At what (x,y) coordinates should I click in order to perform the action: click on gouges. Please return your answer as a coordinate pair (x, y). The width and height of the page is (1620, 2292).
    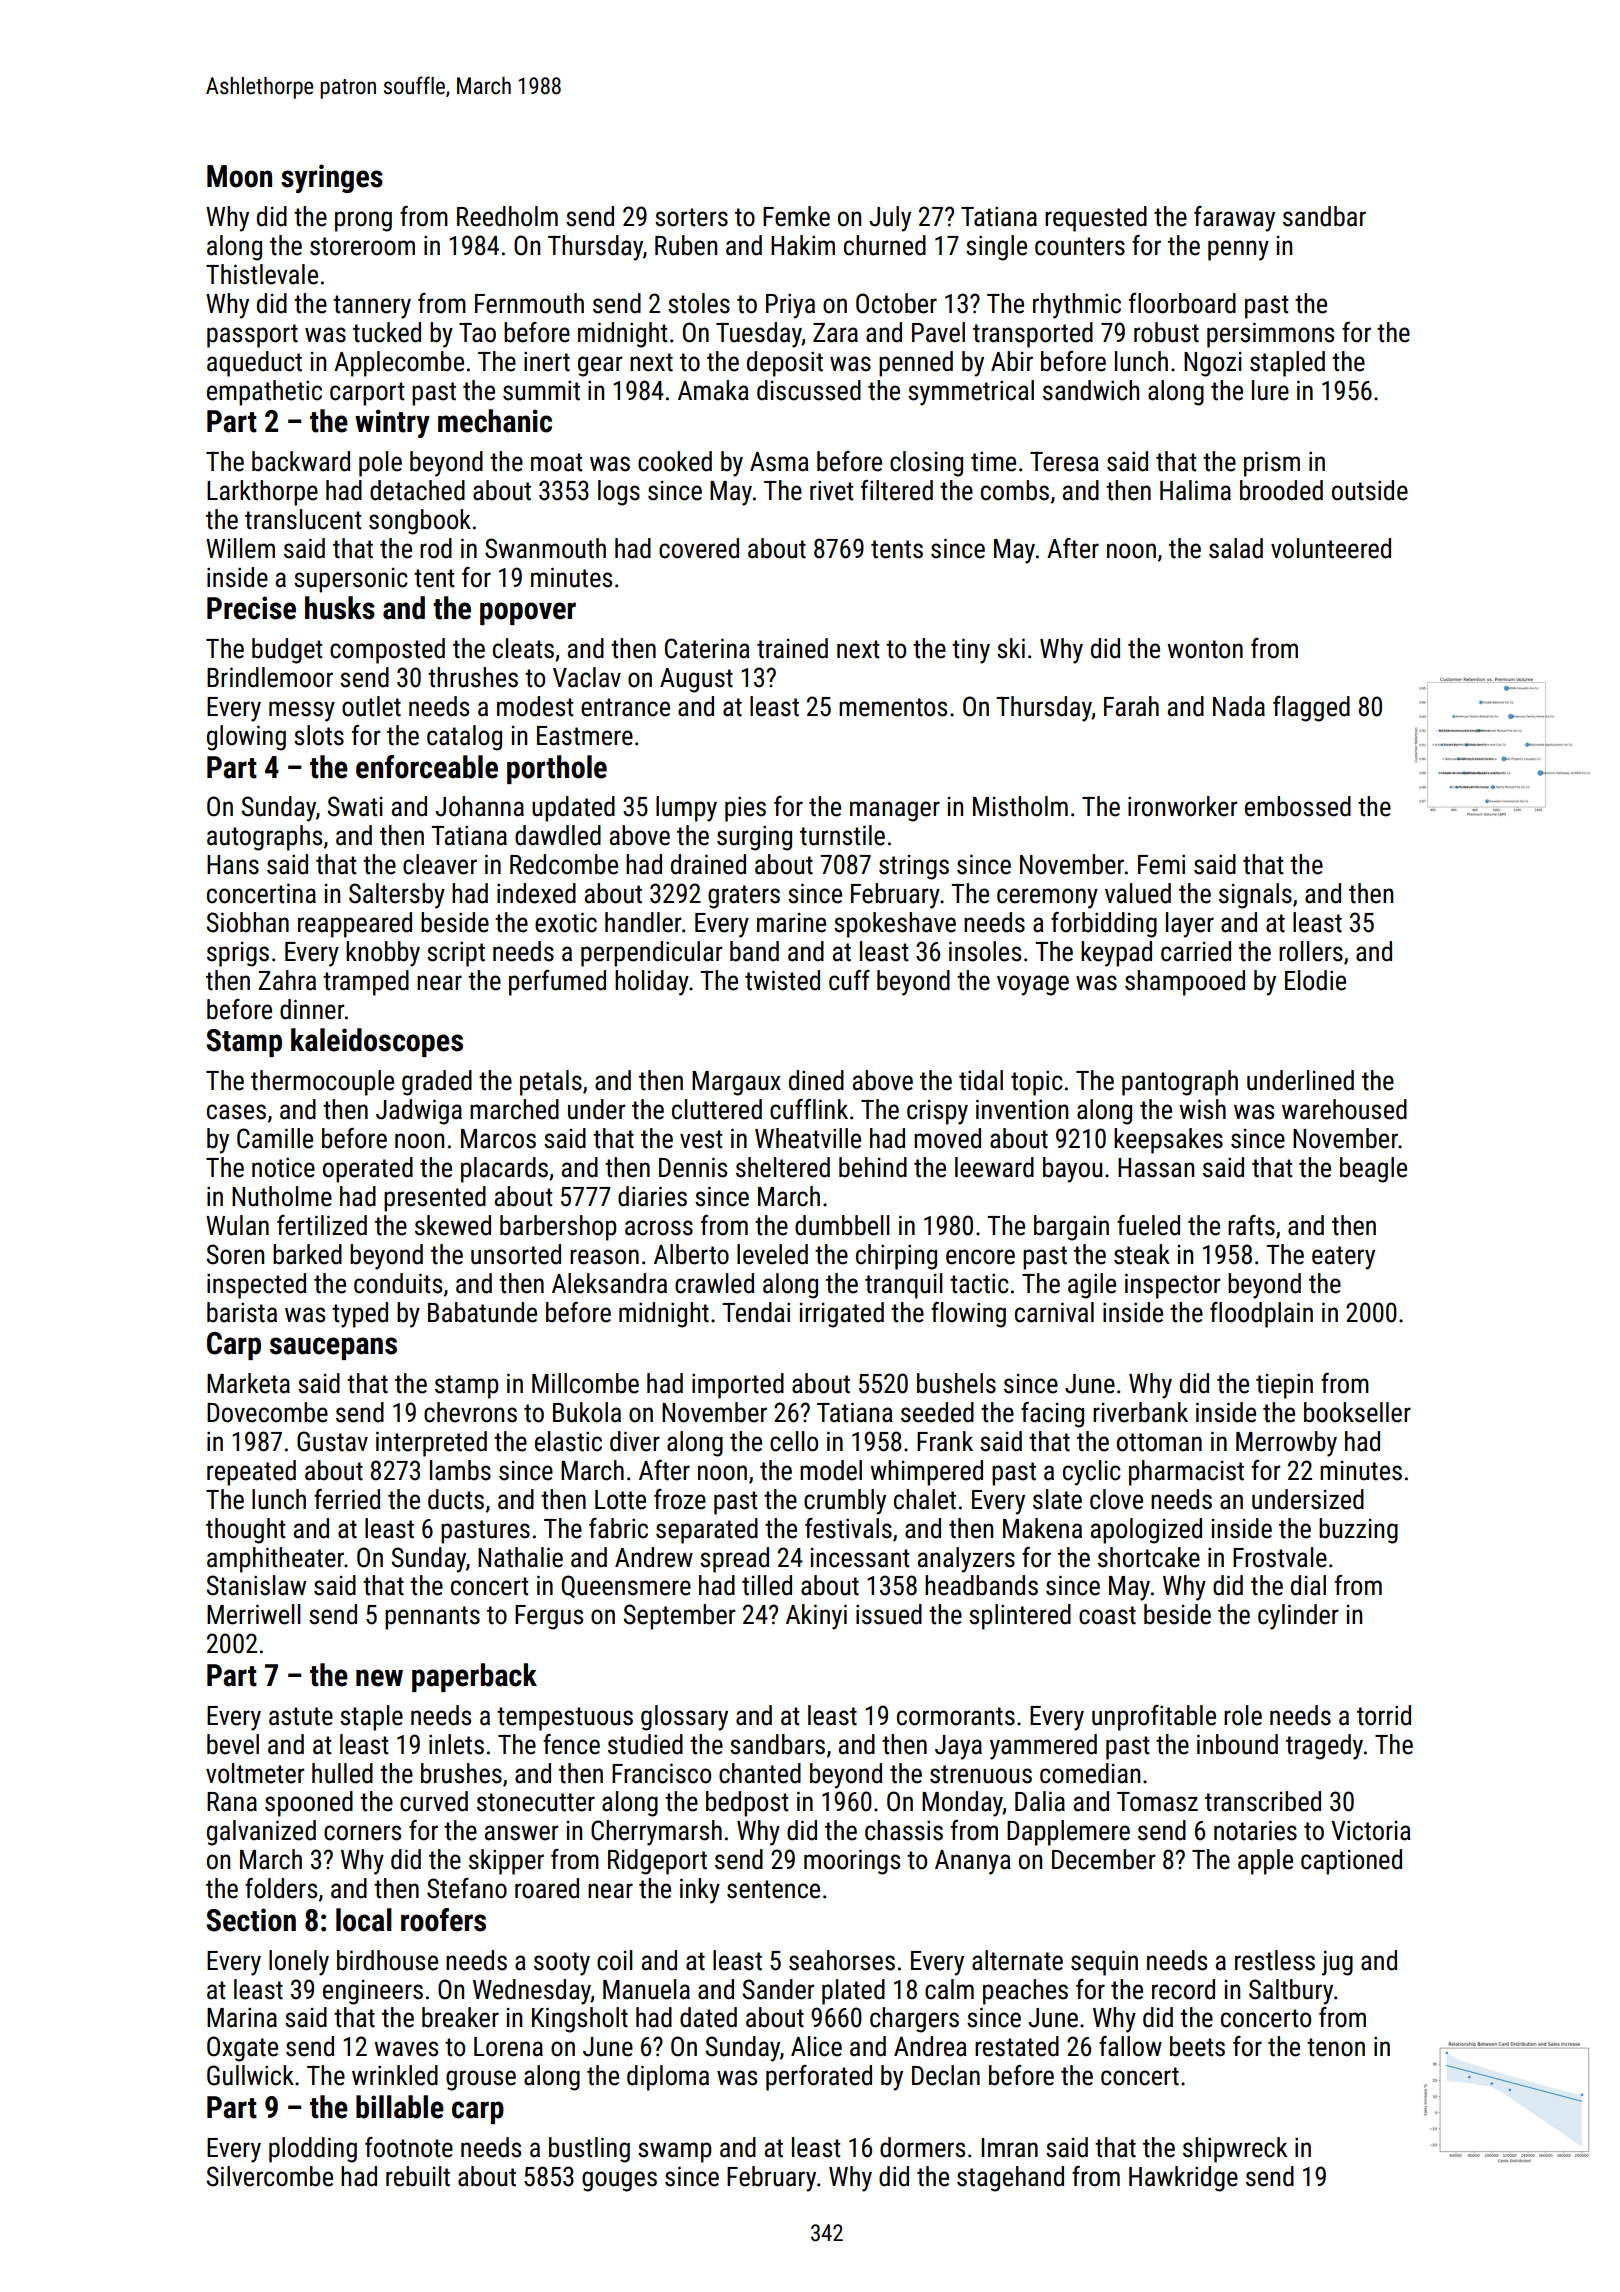
    Looking at the image, I should click on (619, 2181).
